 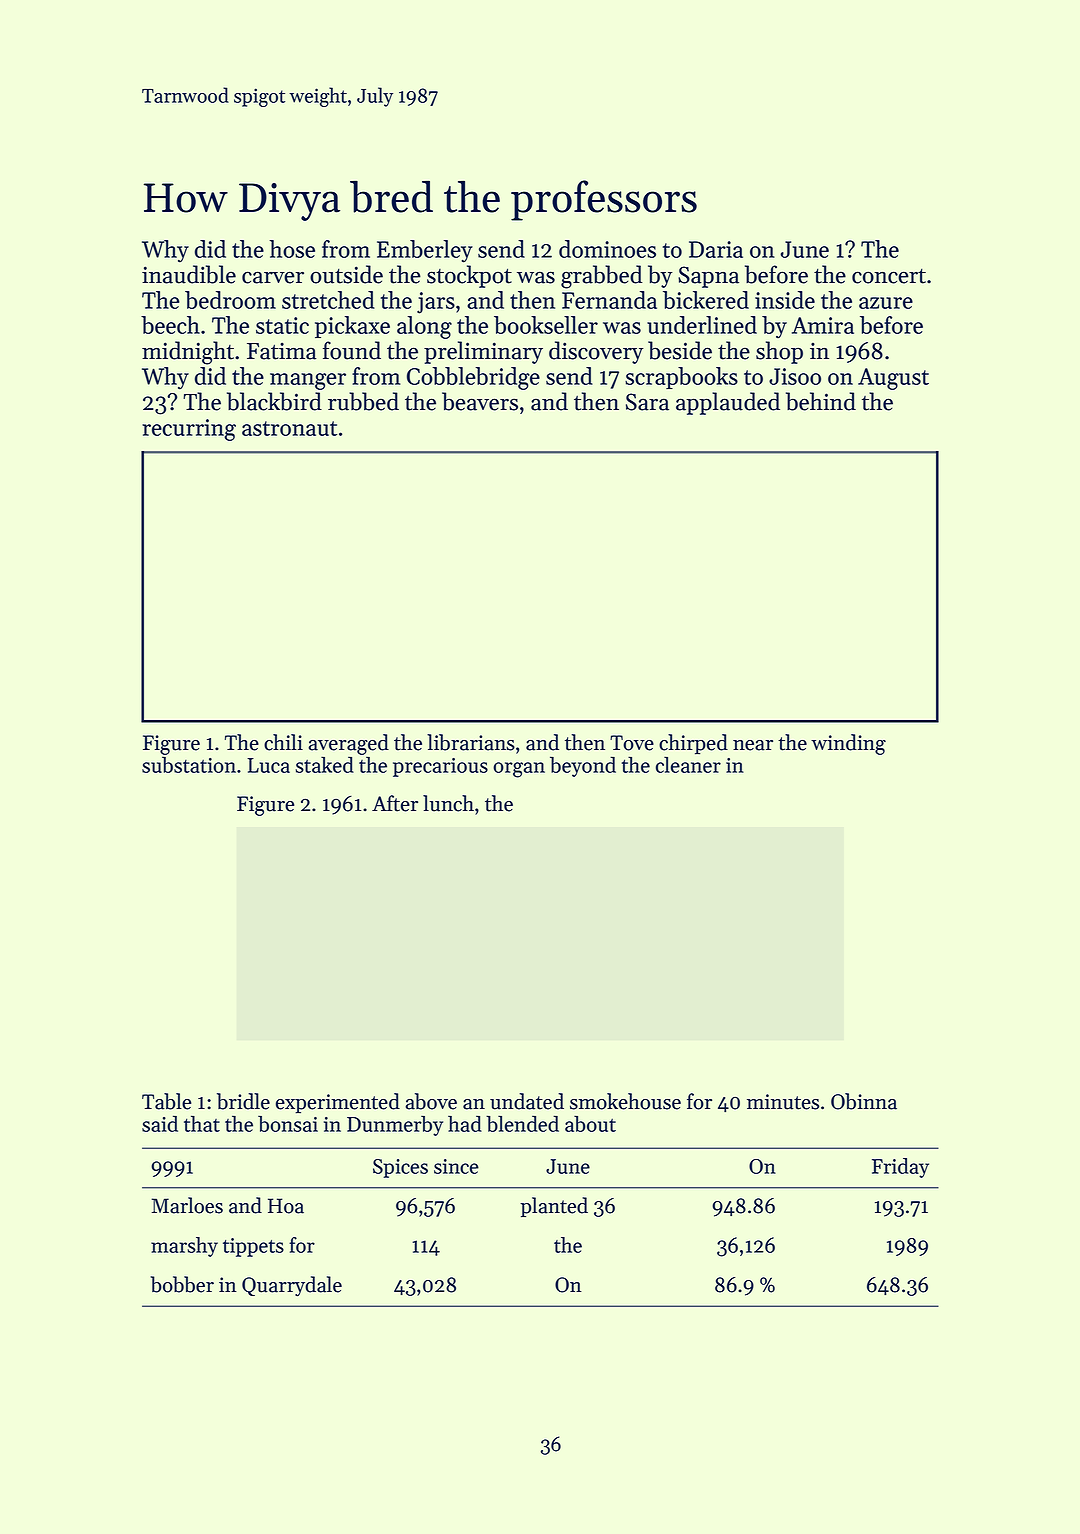 I want to click on bridle, so click(x=243, y=1101).
